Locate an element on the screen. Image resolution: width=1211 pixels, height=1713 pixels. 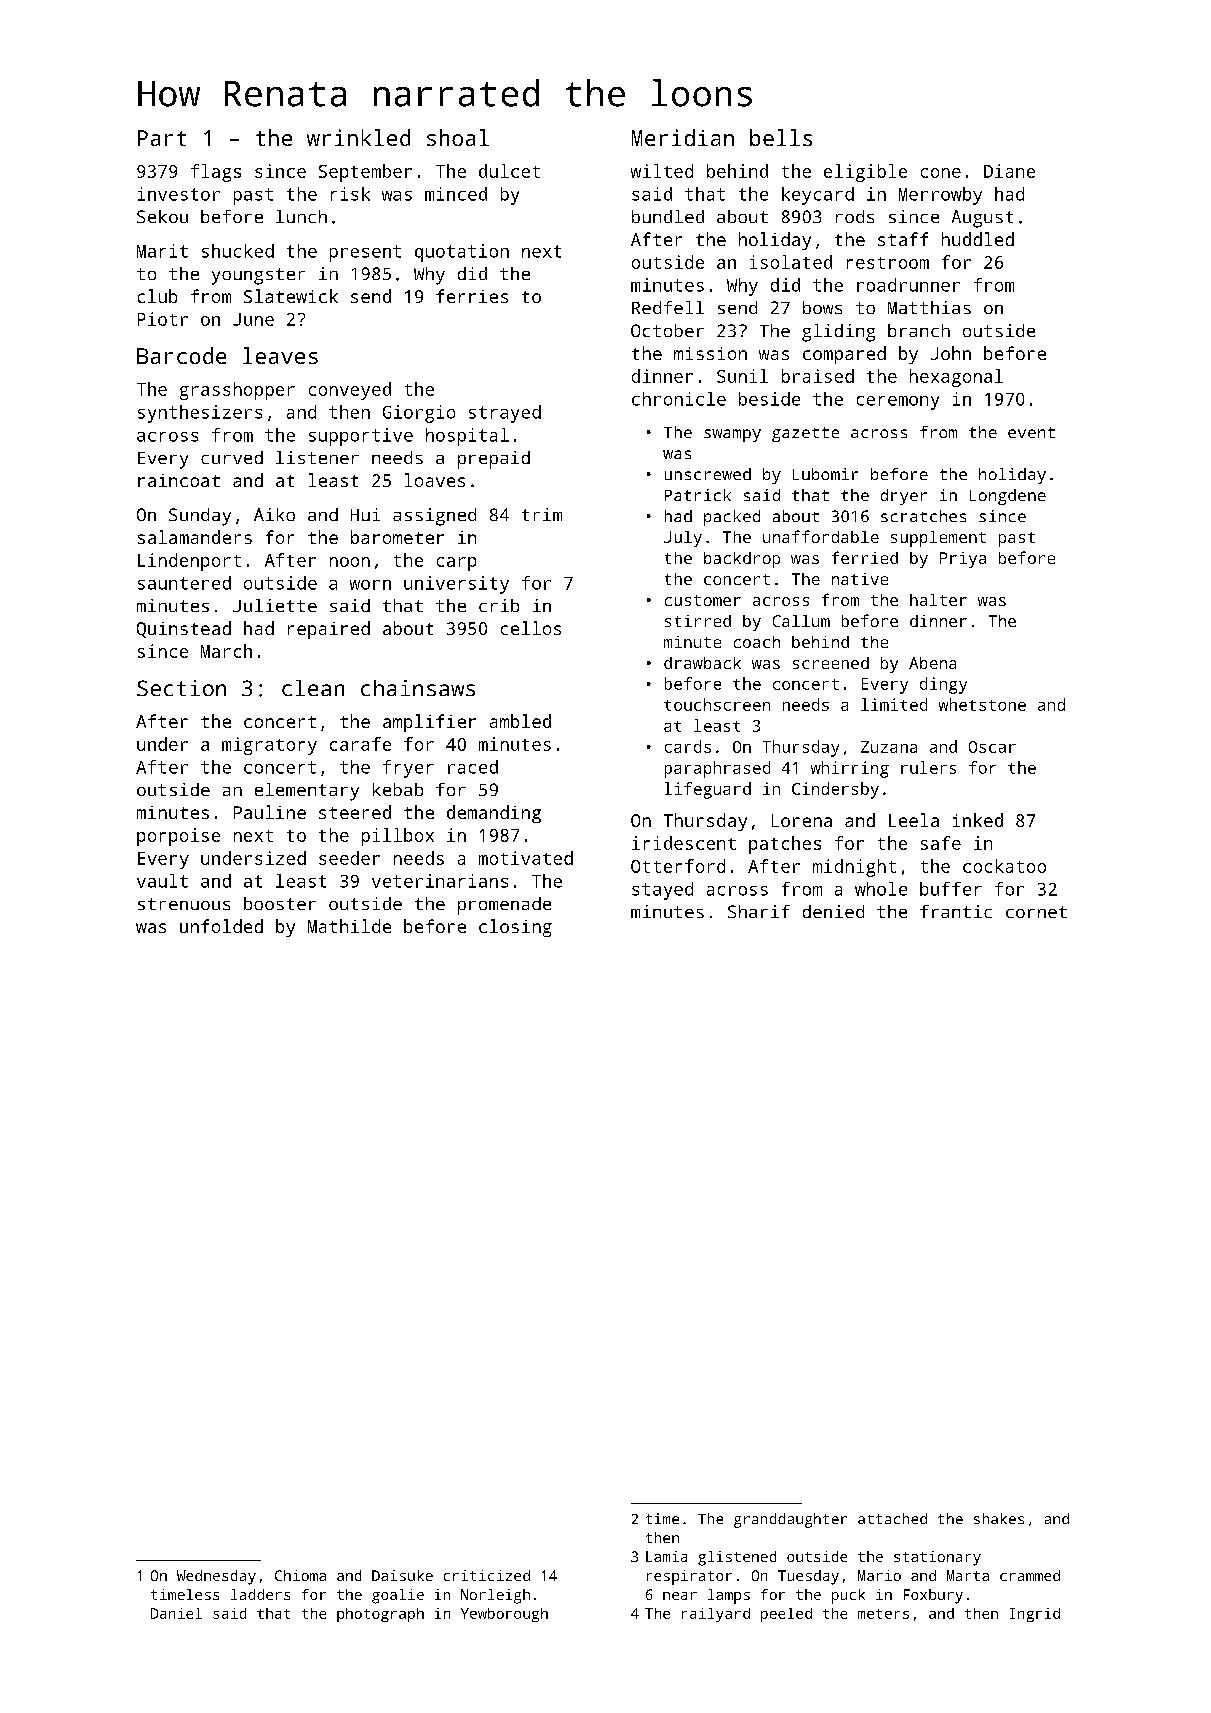
supplement is located at coordinates (938, 539).
